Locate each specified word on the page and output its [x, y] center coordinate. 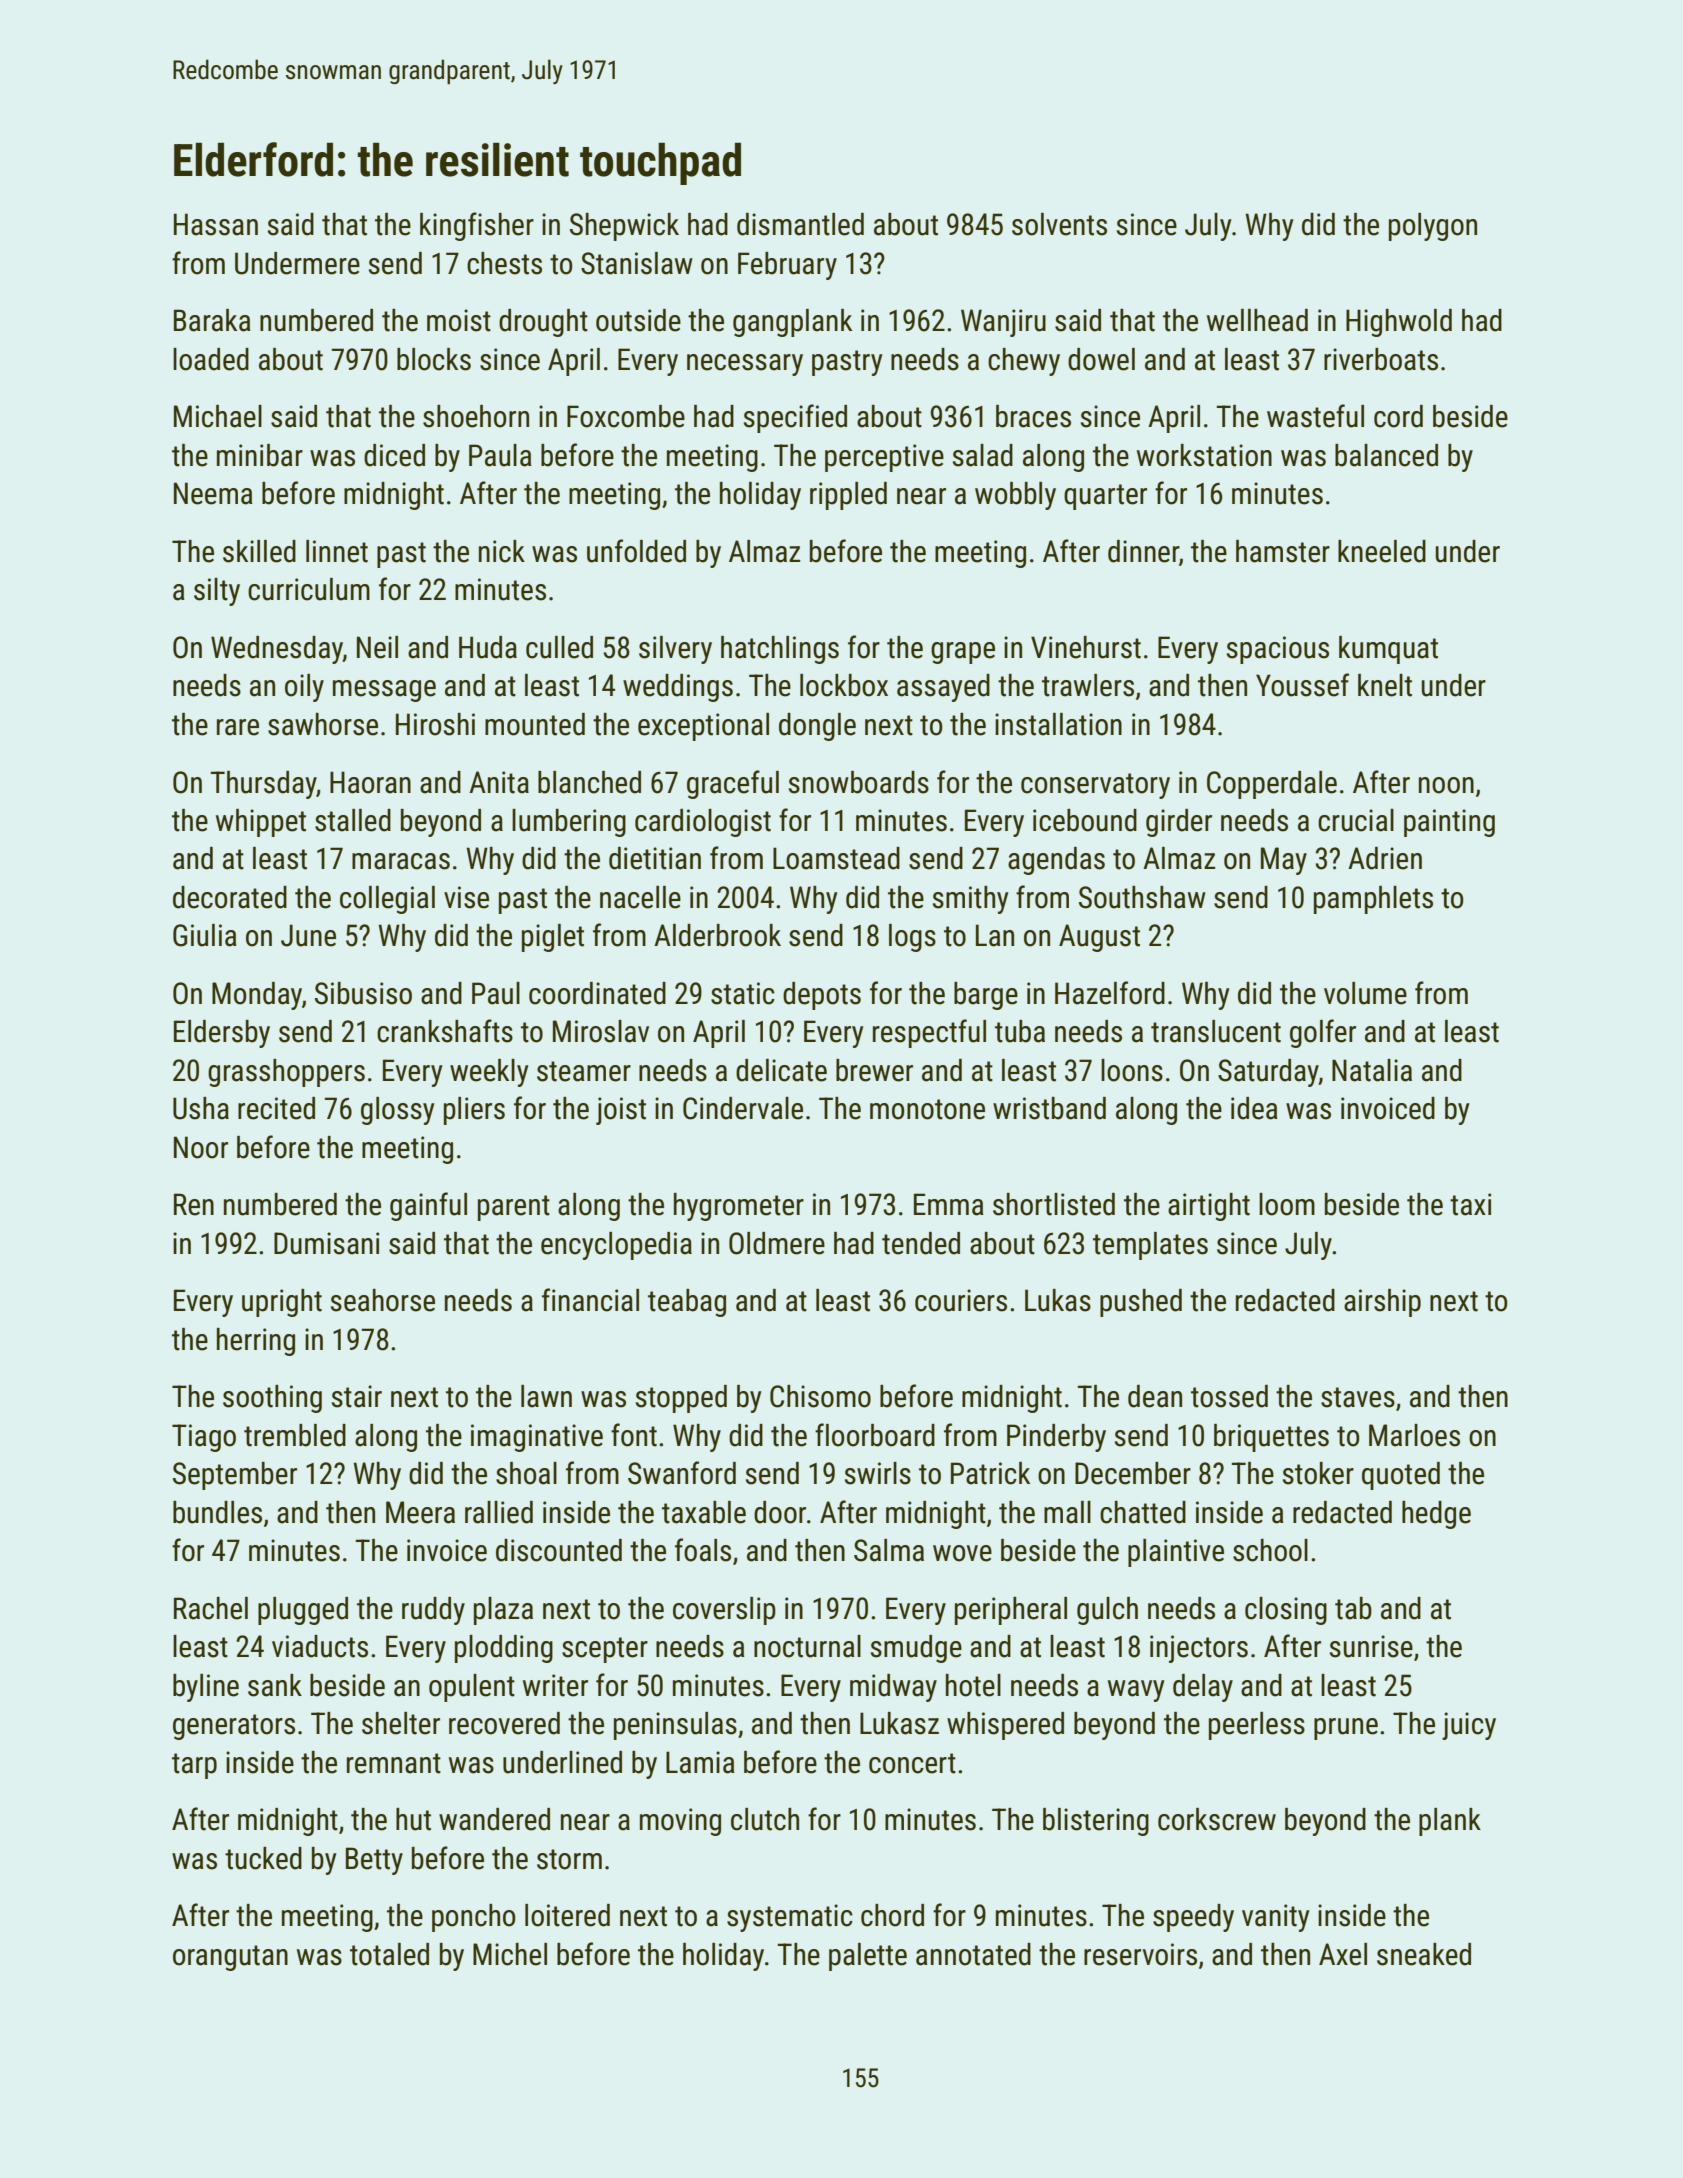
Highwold [1399, 323]
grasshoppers [286, 1073]
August [1099, 938]
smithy [971, 900]
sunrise [1371, 1646]
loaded [211, 359]
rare [238, 727]
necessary [745, 365]
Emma [949, 1204]
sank [275, 1685]
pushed [1141, 1303]
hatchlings [780, 650]
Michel [510, 1954]
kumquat [1388, 650]
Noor [201, 1147]
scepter [605, 1650]
